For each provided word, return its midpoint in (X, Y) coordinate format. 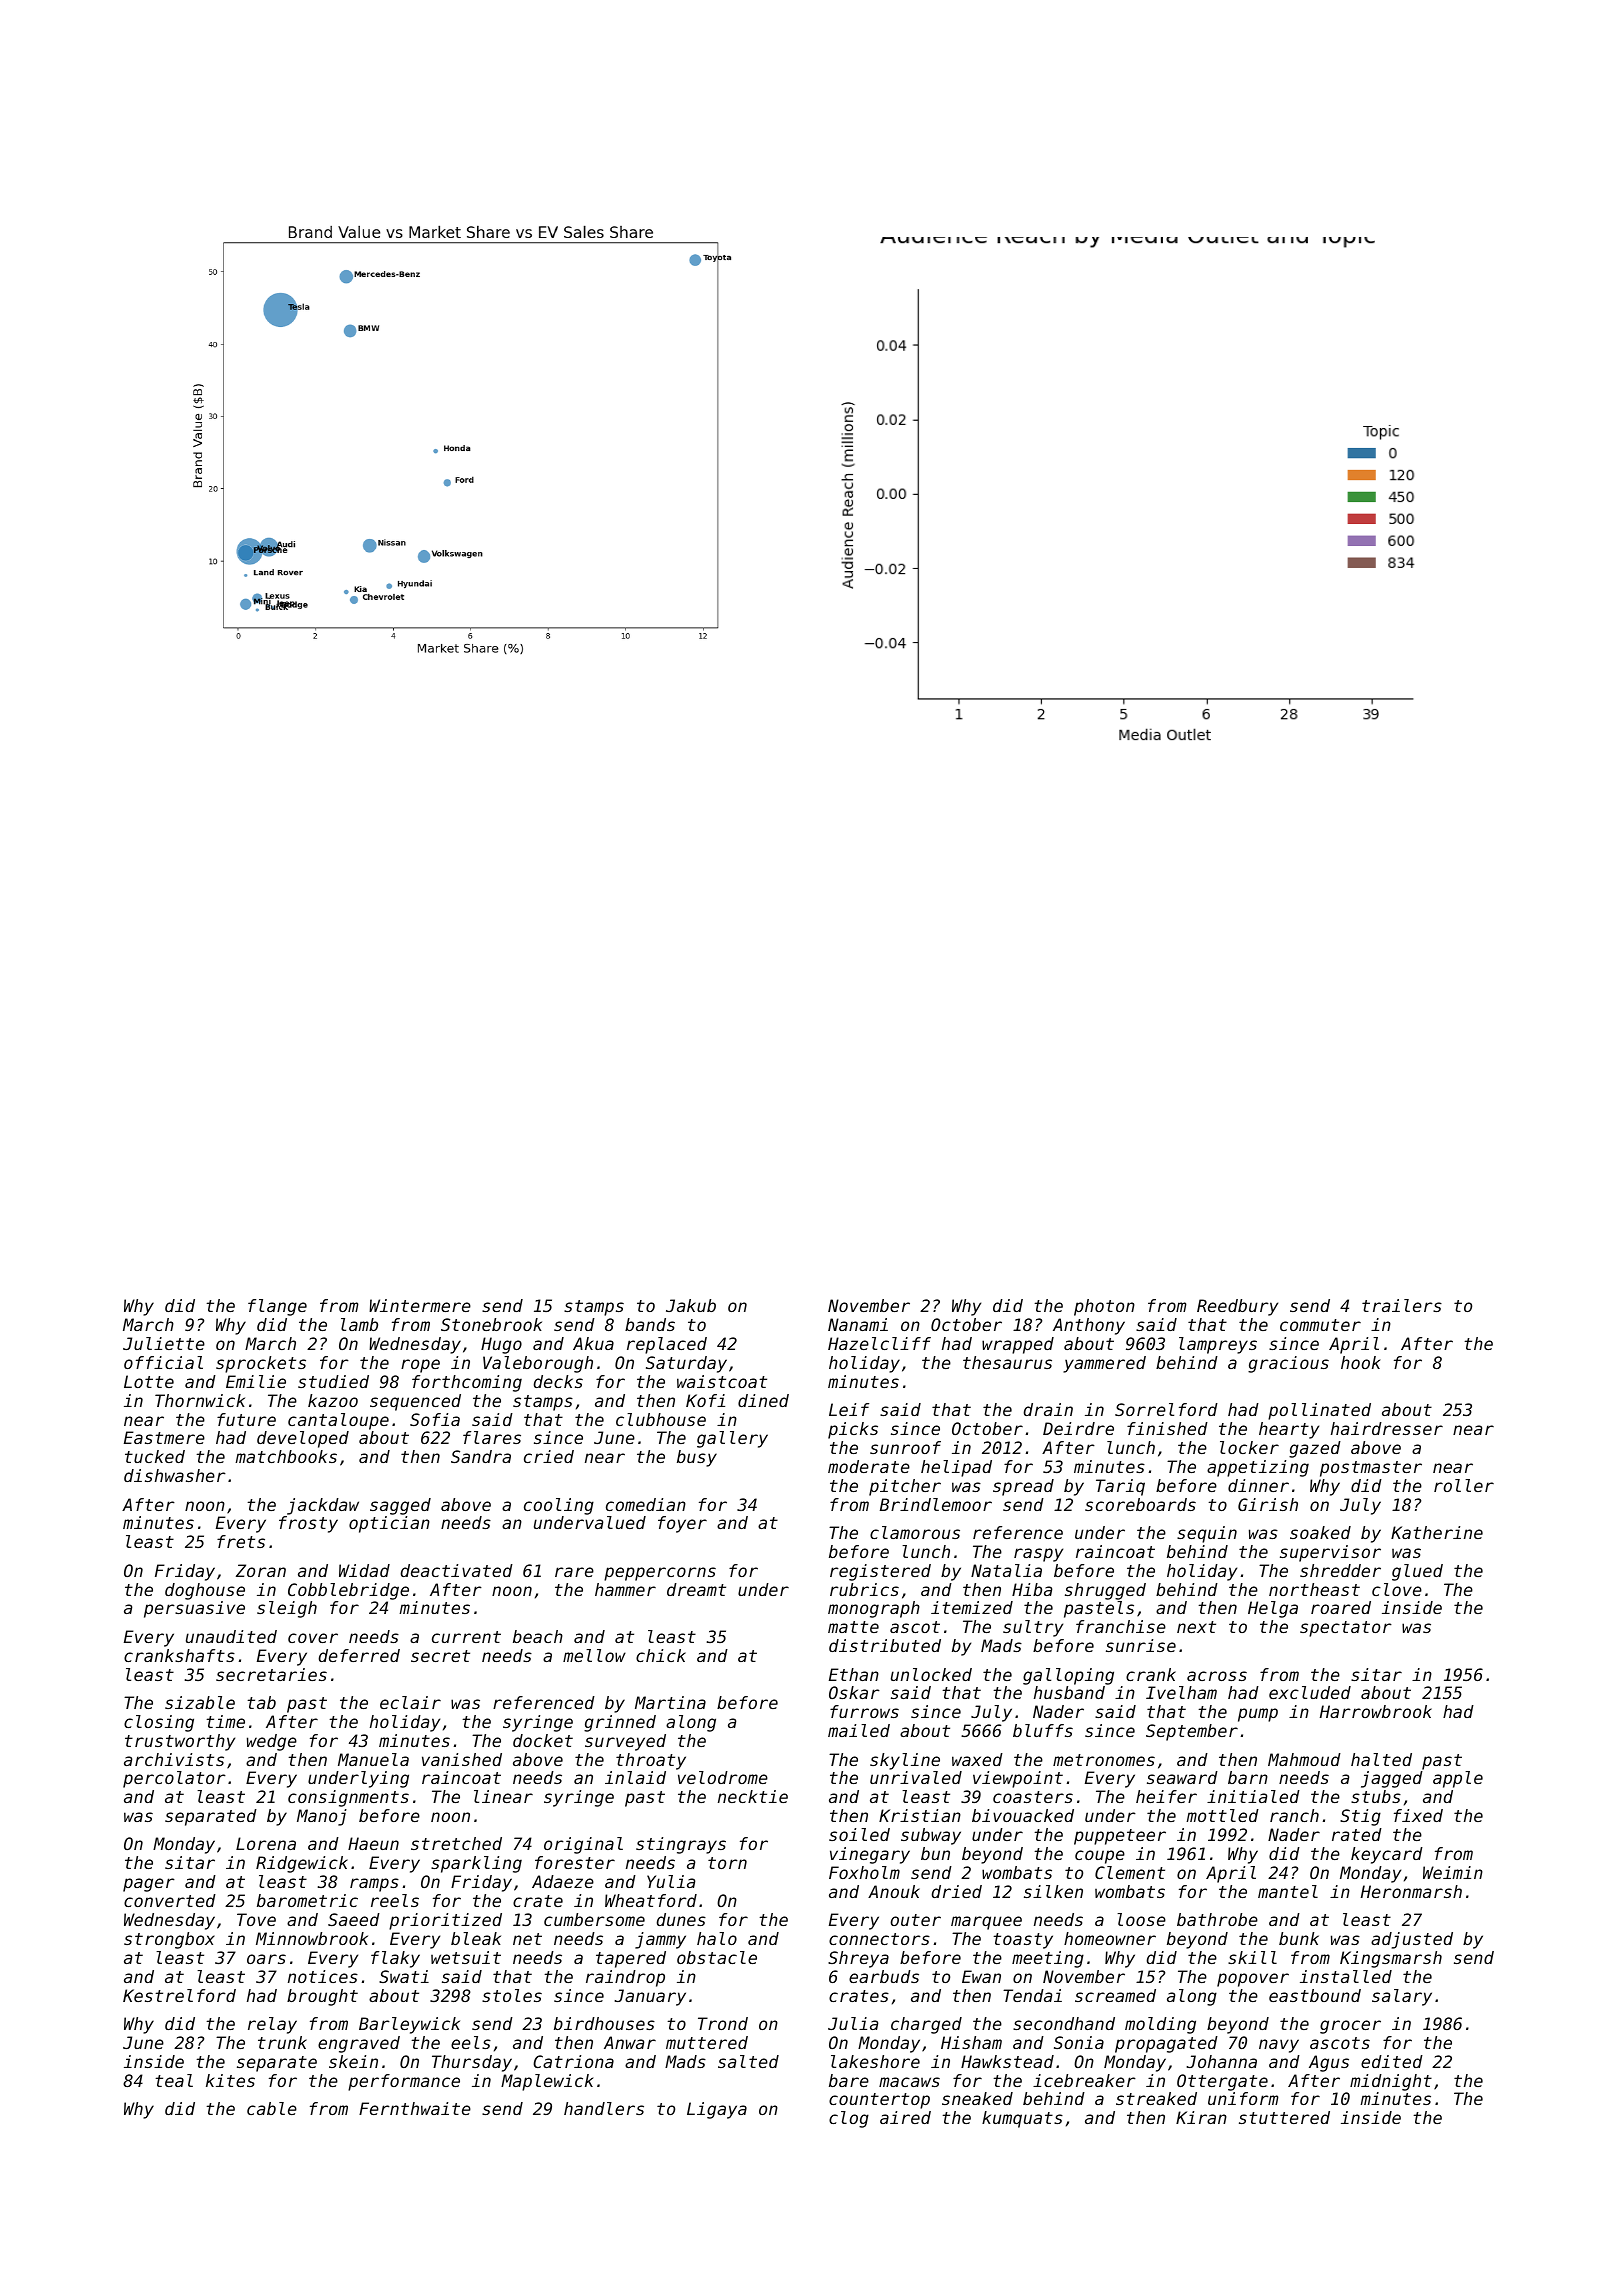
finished (1167, 1428)
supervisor (1330, 1553)
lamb (359, 1324)
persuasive (194, 1609)
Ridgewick (302, 1864)
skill (1252, 1957)
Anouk (894, 1891)
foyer (682, 1524)
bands (650, 1324)
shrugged (1105, 1591)
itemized (972, 1607)
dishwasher (175, 1475)
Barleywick (409, 2025)
